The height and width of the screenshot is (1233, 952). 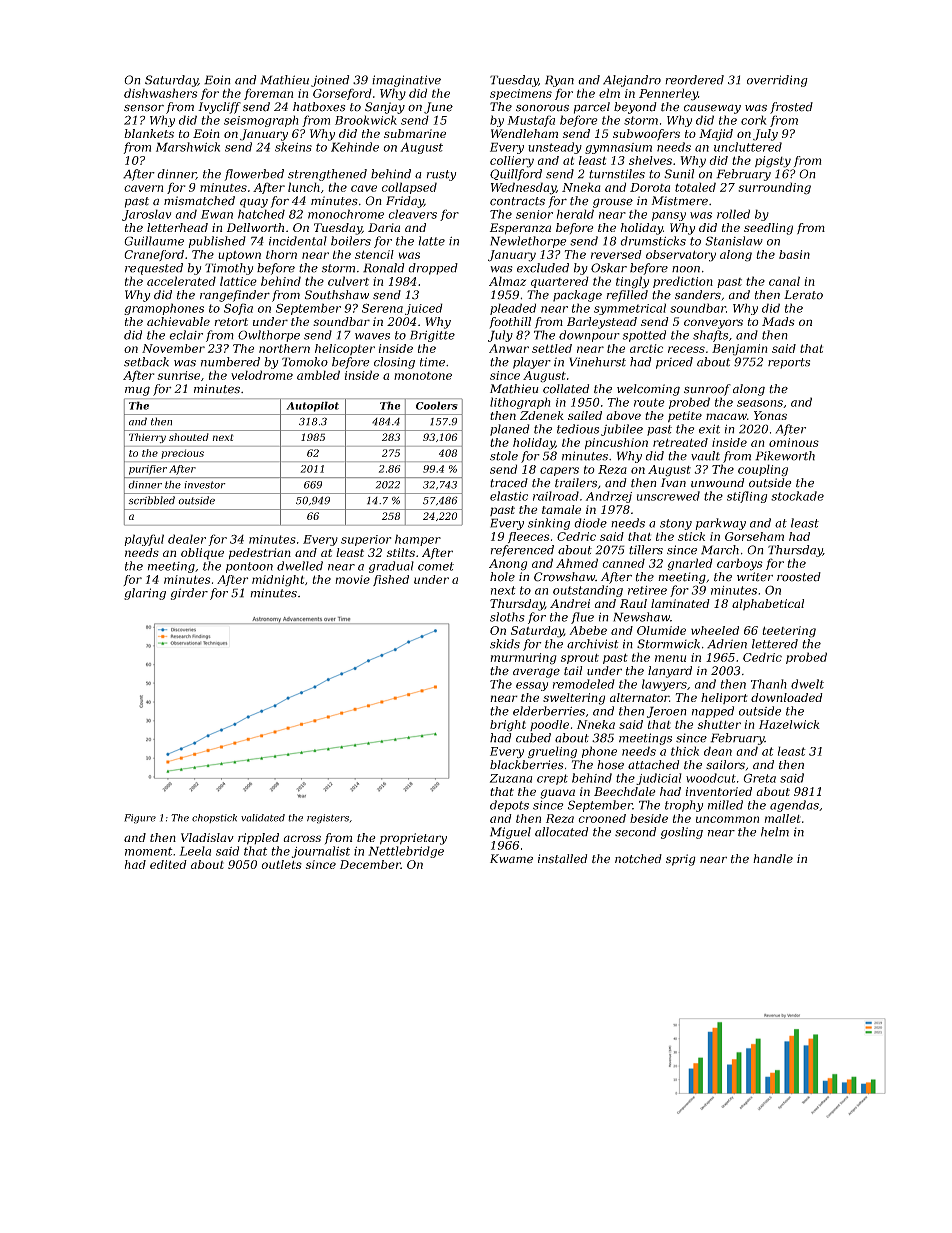 What do you see at coordinates (773, 858) in the screenshot?
I see `handle` at bounding box center [773, 858].
